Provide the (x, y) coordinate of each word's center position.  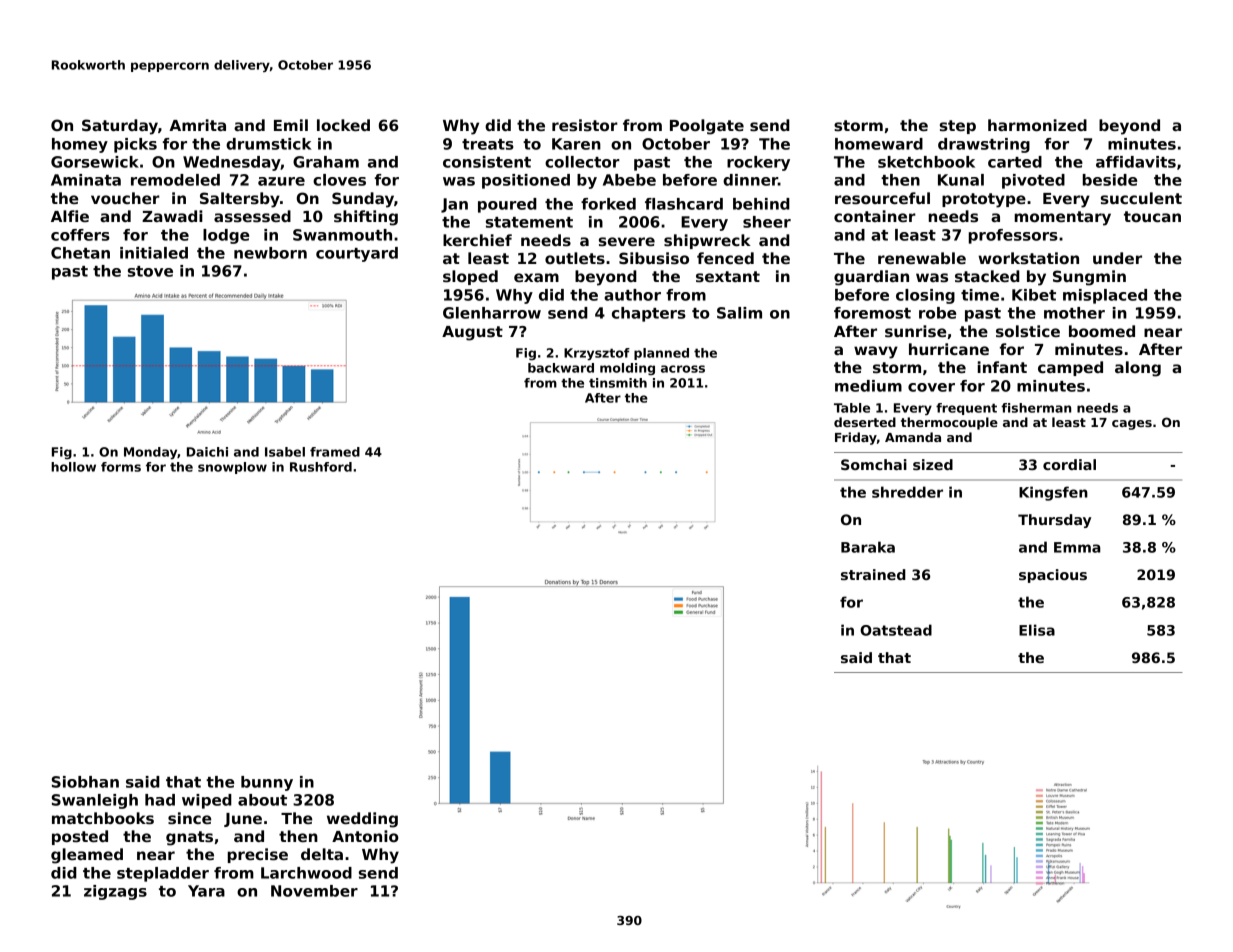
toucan (1152, 216)
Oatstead (896, 630)
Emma (1077, 547)
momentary (1062, 218)
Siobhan (85, 782)
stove (150, 271)
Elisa (1037, 630)
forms (121, 467)
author (632, 295)
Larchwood (306, 873)
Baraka (868, 547)
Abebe (629, 180)
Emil (291, 125)
